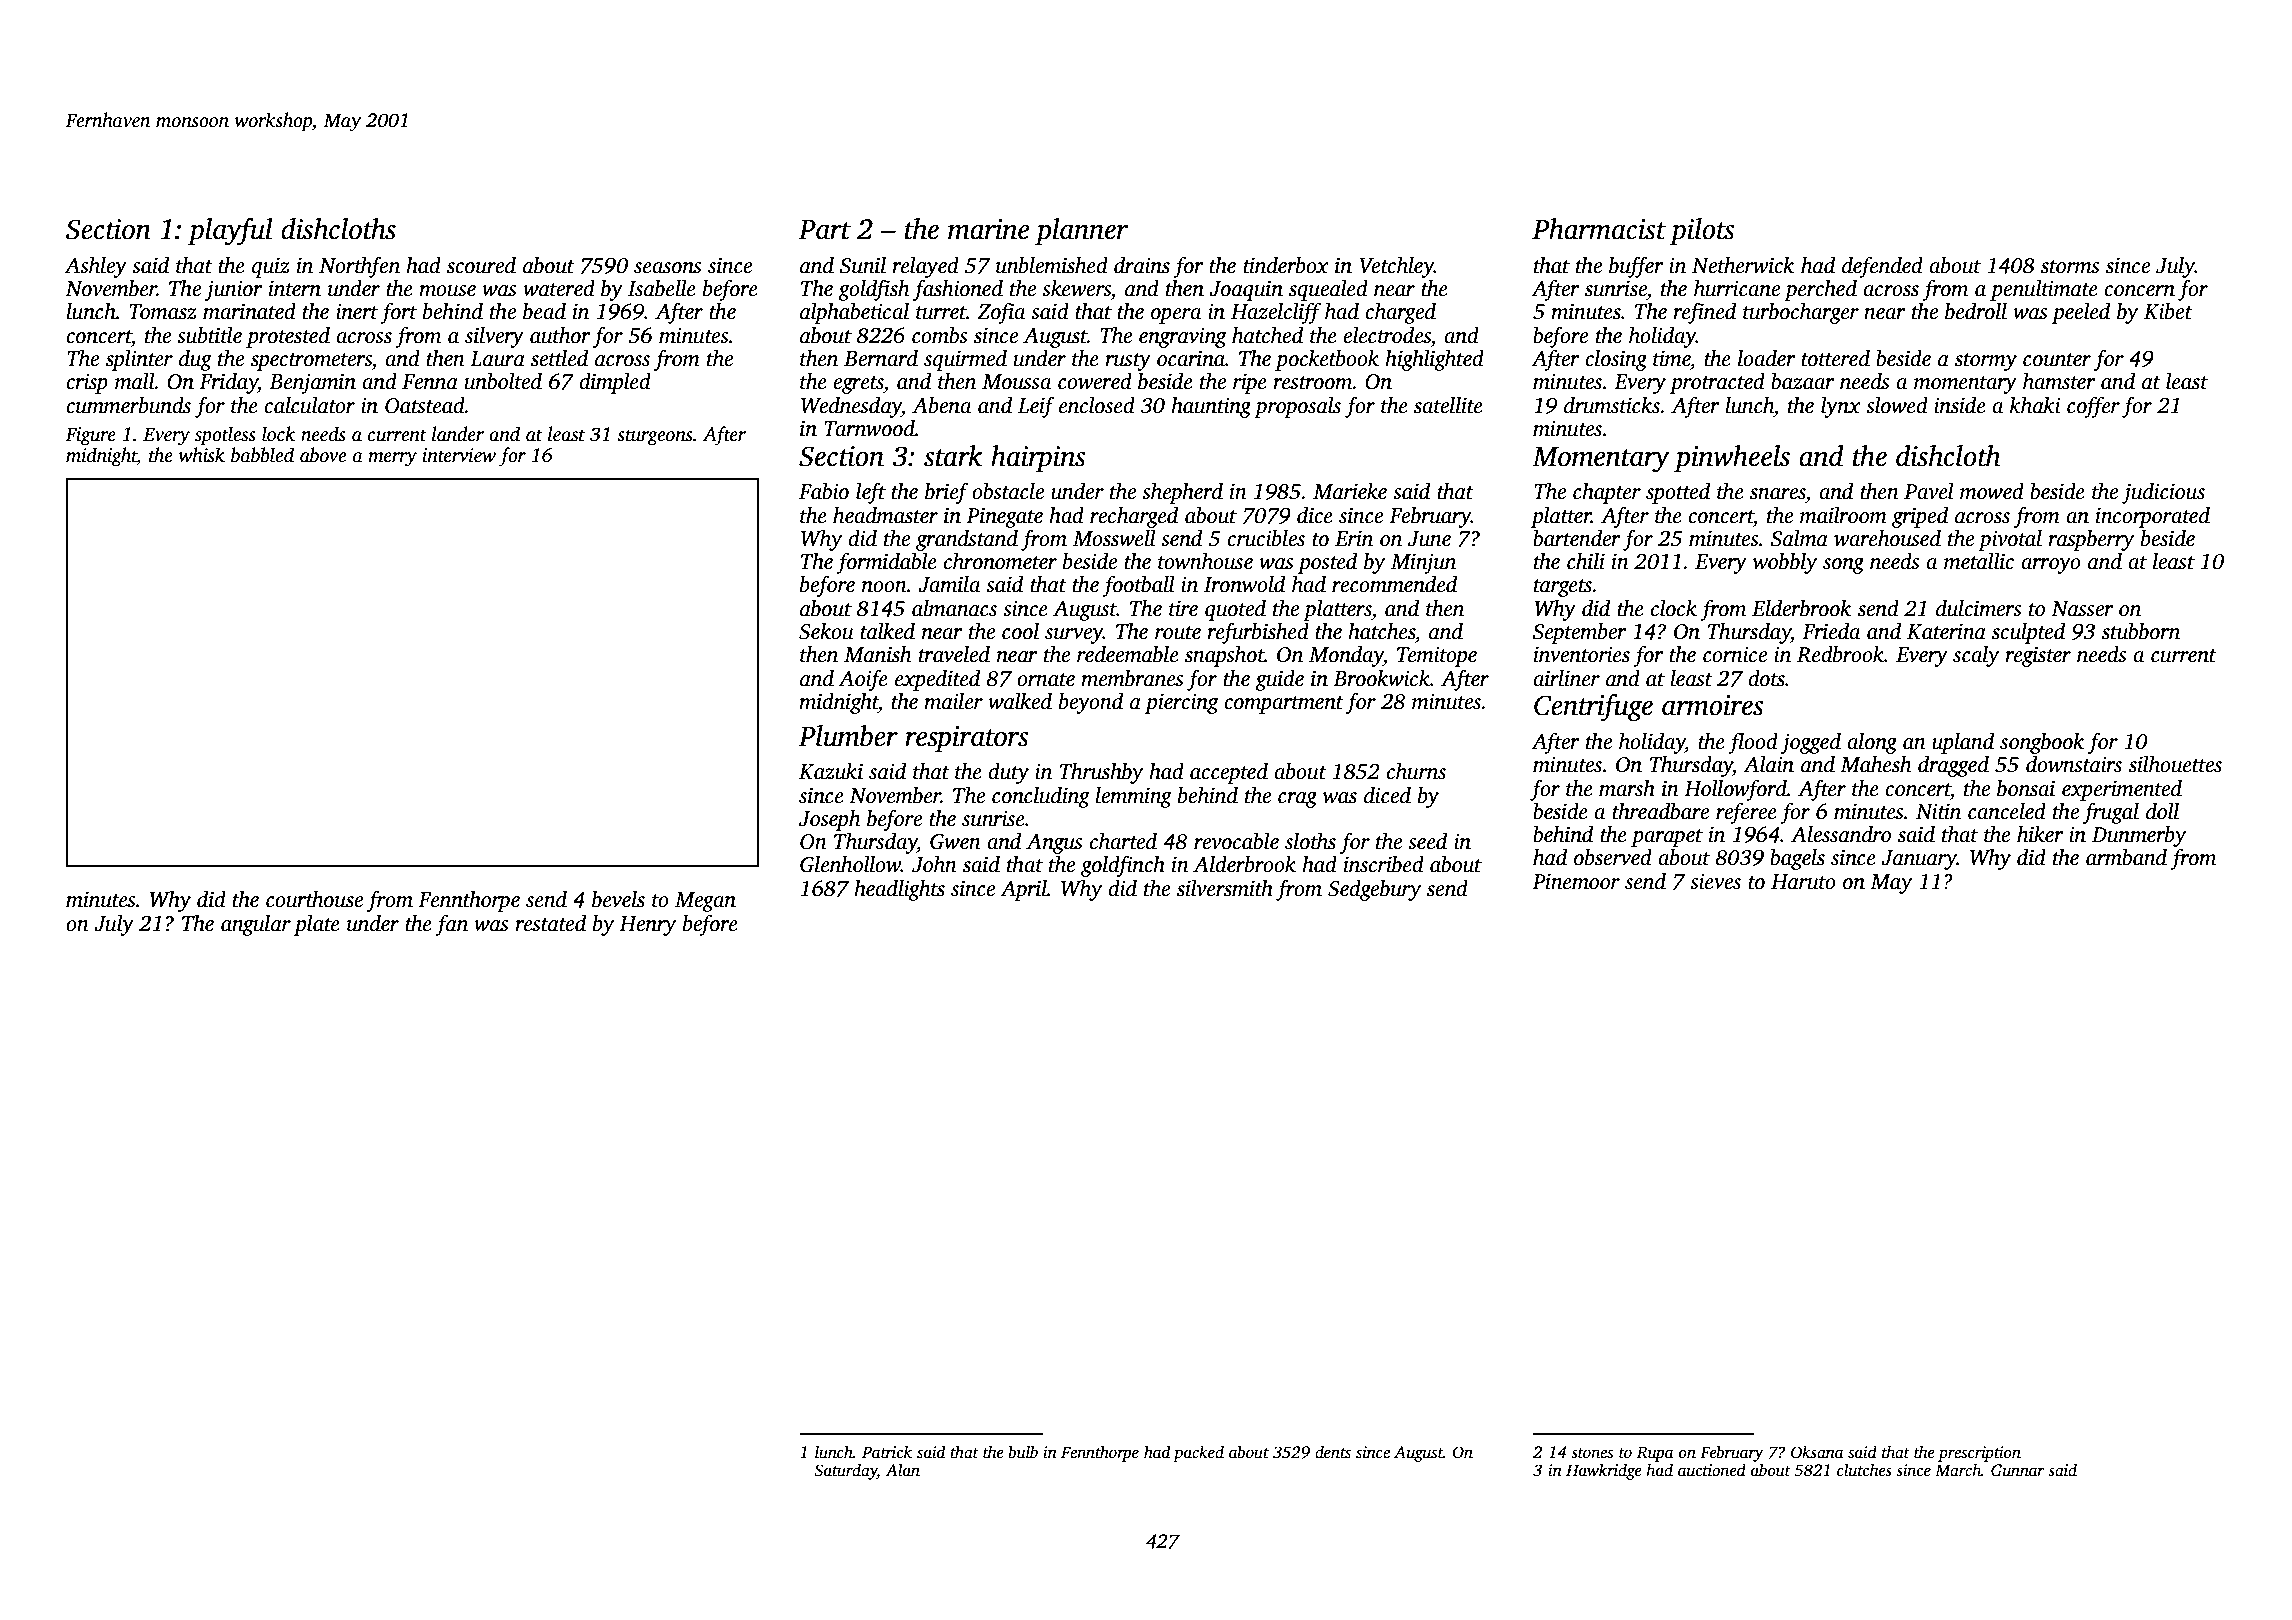 This document has width=2292, height=1620. Describe the element at coordinates (2091, 540) in the document. I see `raspberry` at that location.
